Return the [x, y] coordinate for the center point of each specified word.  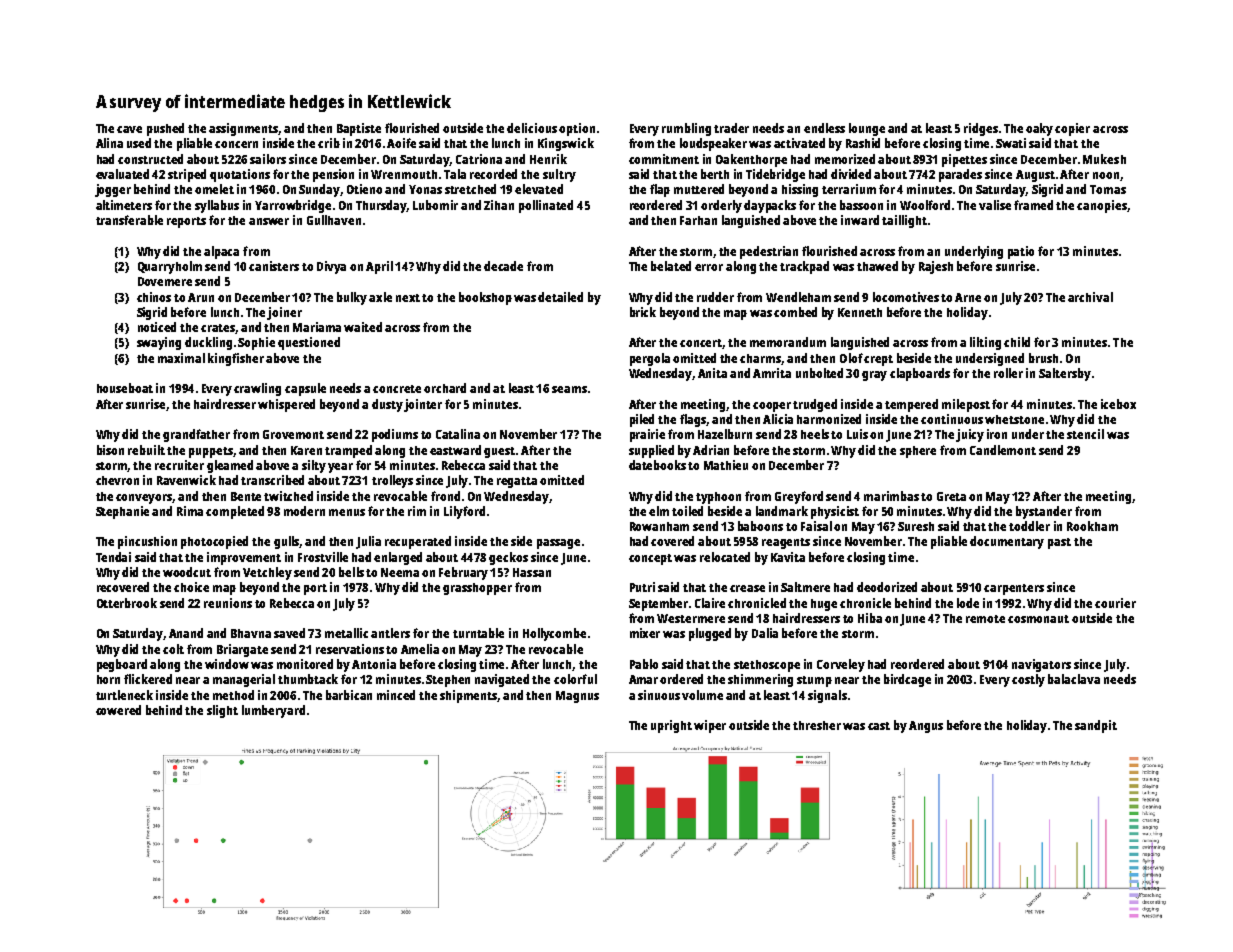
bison [110, 450]
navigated [502, 680]
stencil [1085, 434]
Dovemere [165, 281]
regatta [517, 482]
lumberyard [273, 711]
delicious [532, 128]
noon [1106, 175]
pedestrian [769, 252]
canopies [1102, 206]
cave [129, 129]
